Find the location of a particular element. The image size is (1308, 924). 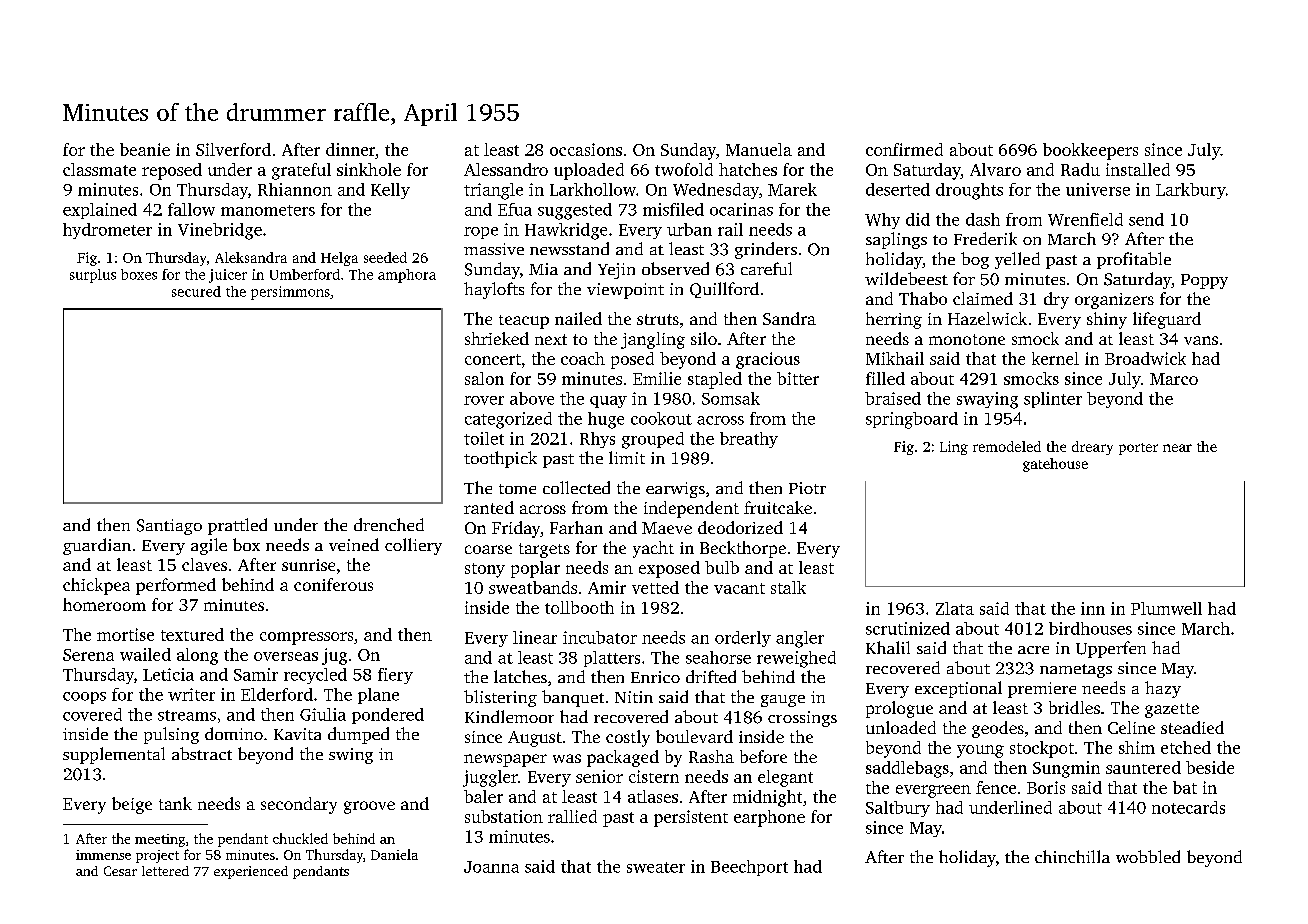

Manuela is located at coordinates (759, 149).
